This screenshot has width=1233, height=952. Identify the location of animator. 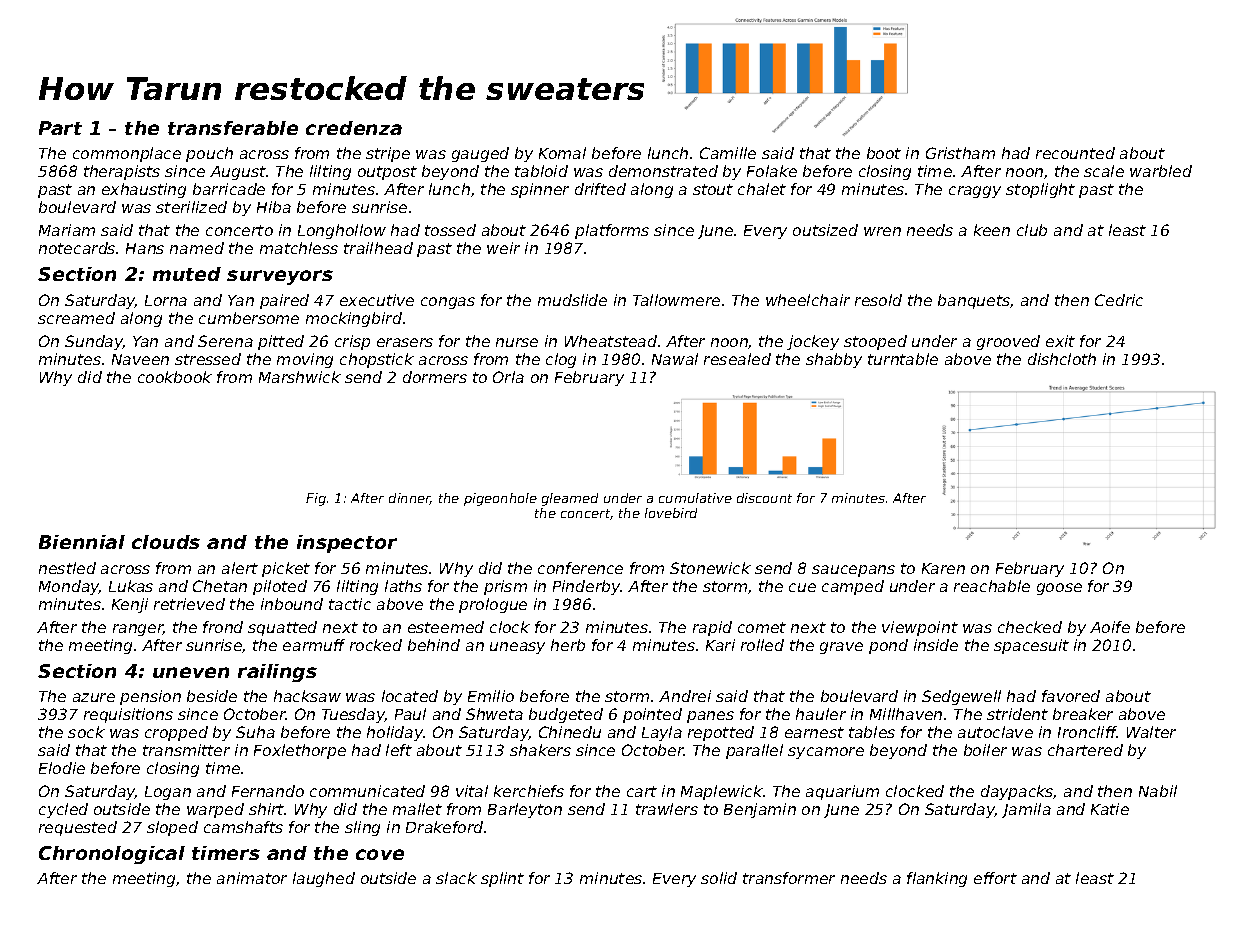
(252, 878).
